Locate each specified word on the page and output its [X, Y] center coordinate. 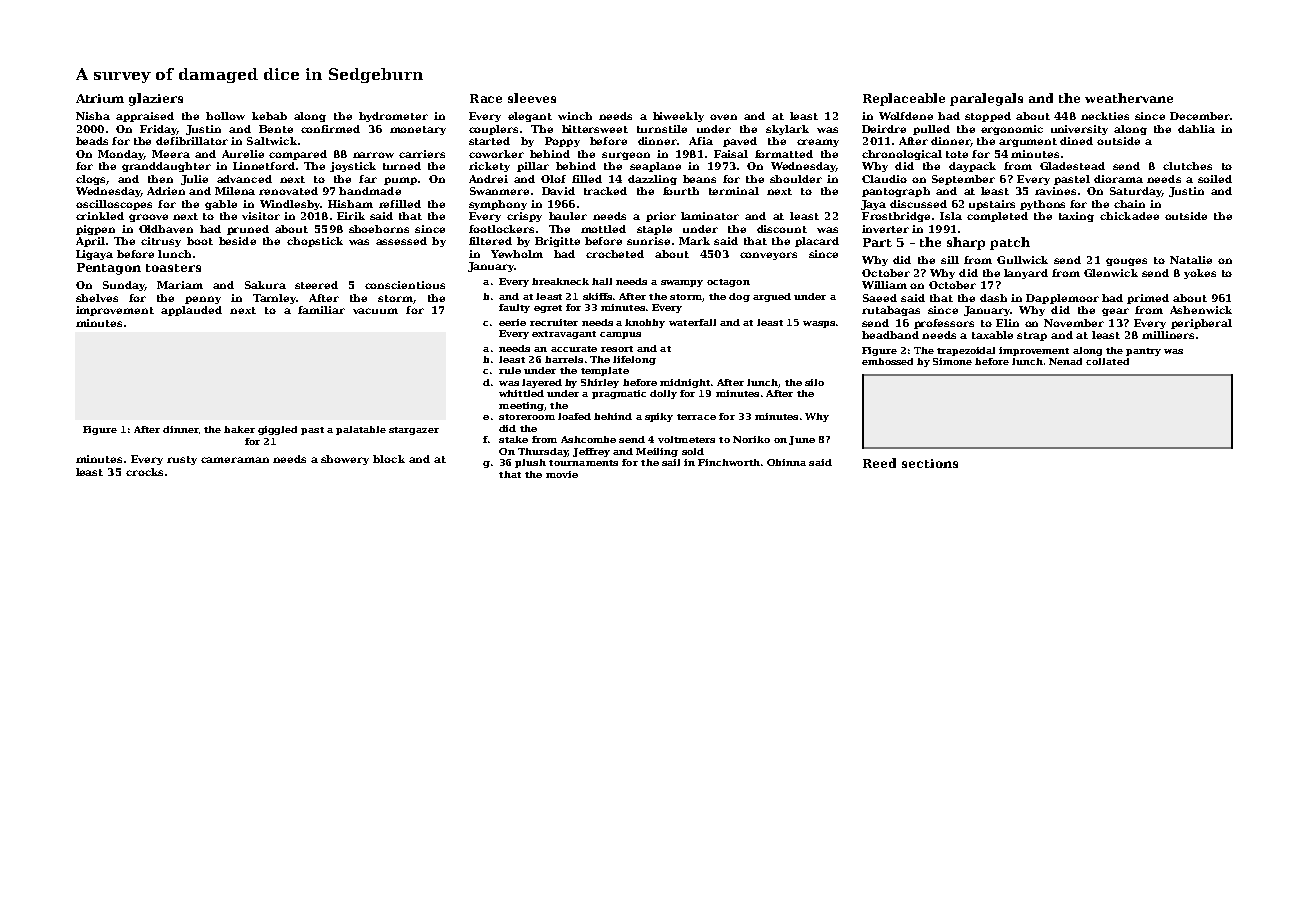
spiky [659, 417]
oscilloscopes [114, 205]
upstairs [992, 205]
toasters [173, 268]
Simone [952, 361]
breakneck [560, 281]
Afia [701, 141]
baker [239, 429]
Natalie [1191, 260]
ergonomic [1012, 130]
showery [345, 460]
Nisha [93, 116]
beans [699, 179]
